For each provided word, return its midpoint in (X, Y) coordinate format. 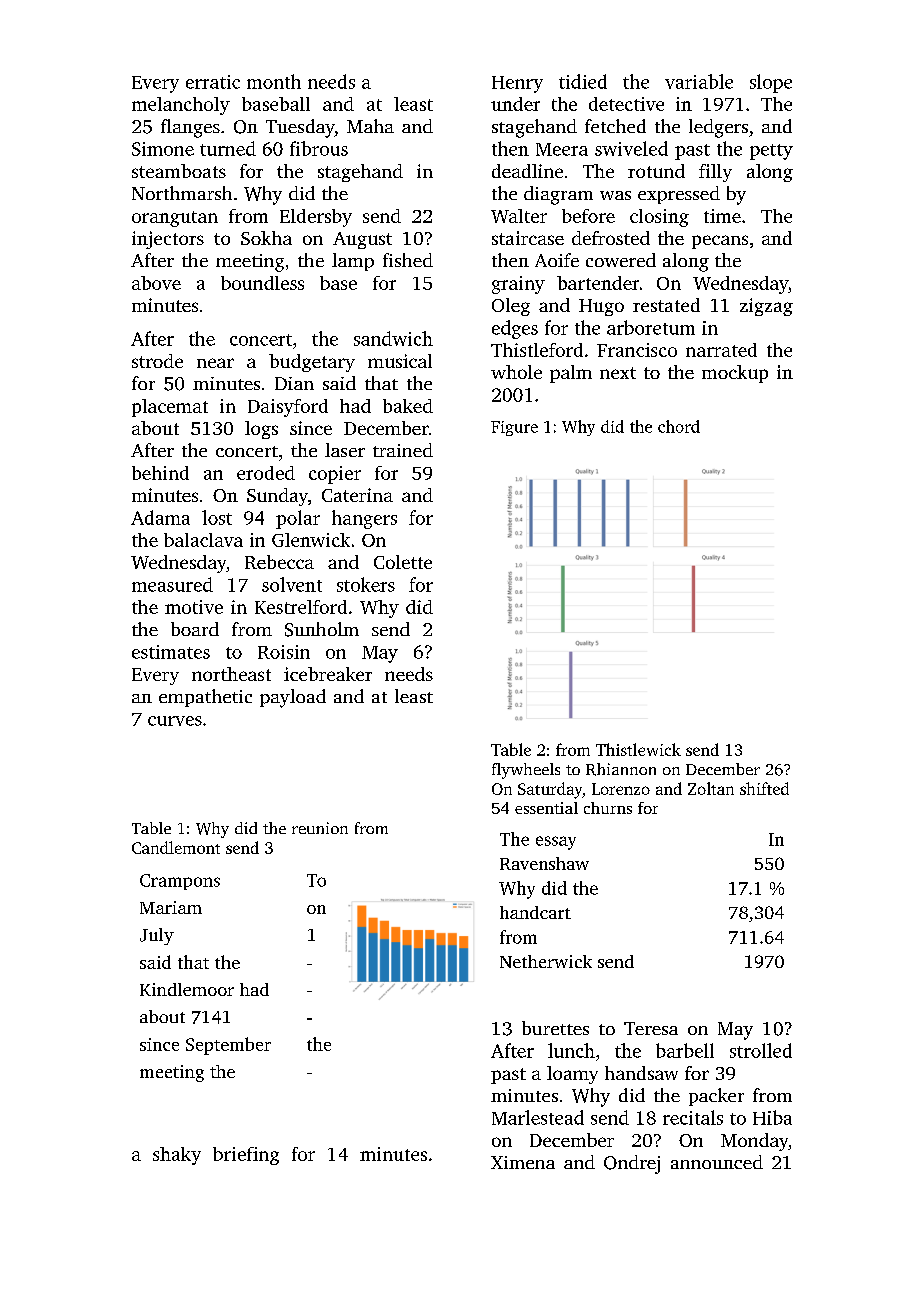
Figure (514, 428)
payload (293, 698)
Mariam (171, 907)
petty (771, 152)
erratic (213, 82)
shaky (177, 1156)
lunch (571, 1050)
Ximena (523, 1162)
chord (679, 426)
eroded (266, 473)
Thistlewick (638, 749)
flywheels (526, 771)
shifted (764, 788)
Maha (370, 126)
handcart (535, 912)
